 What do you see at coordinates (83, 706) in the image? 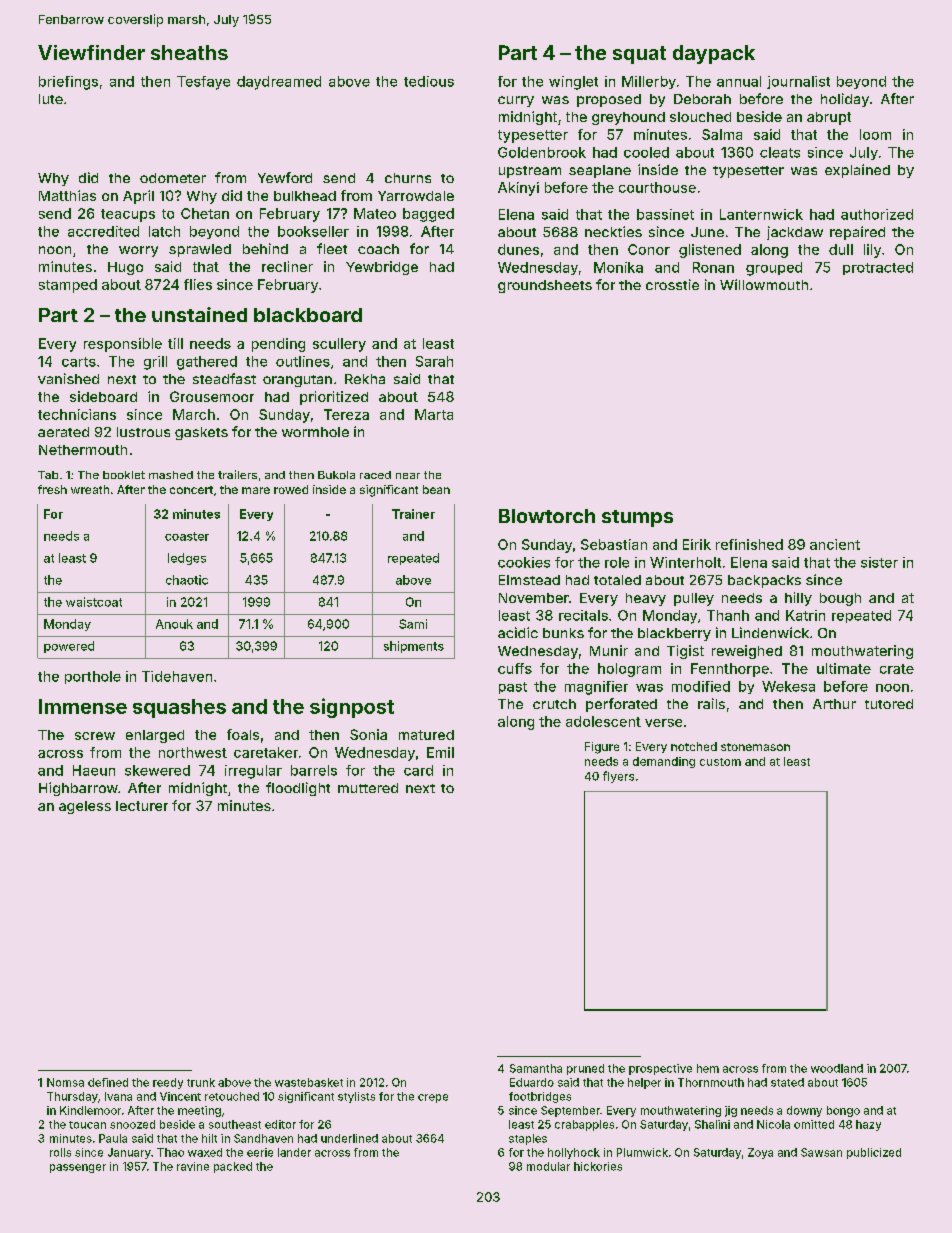
I see `Immense` at bounding box center [83, 706].
